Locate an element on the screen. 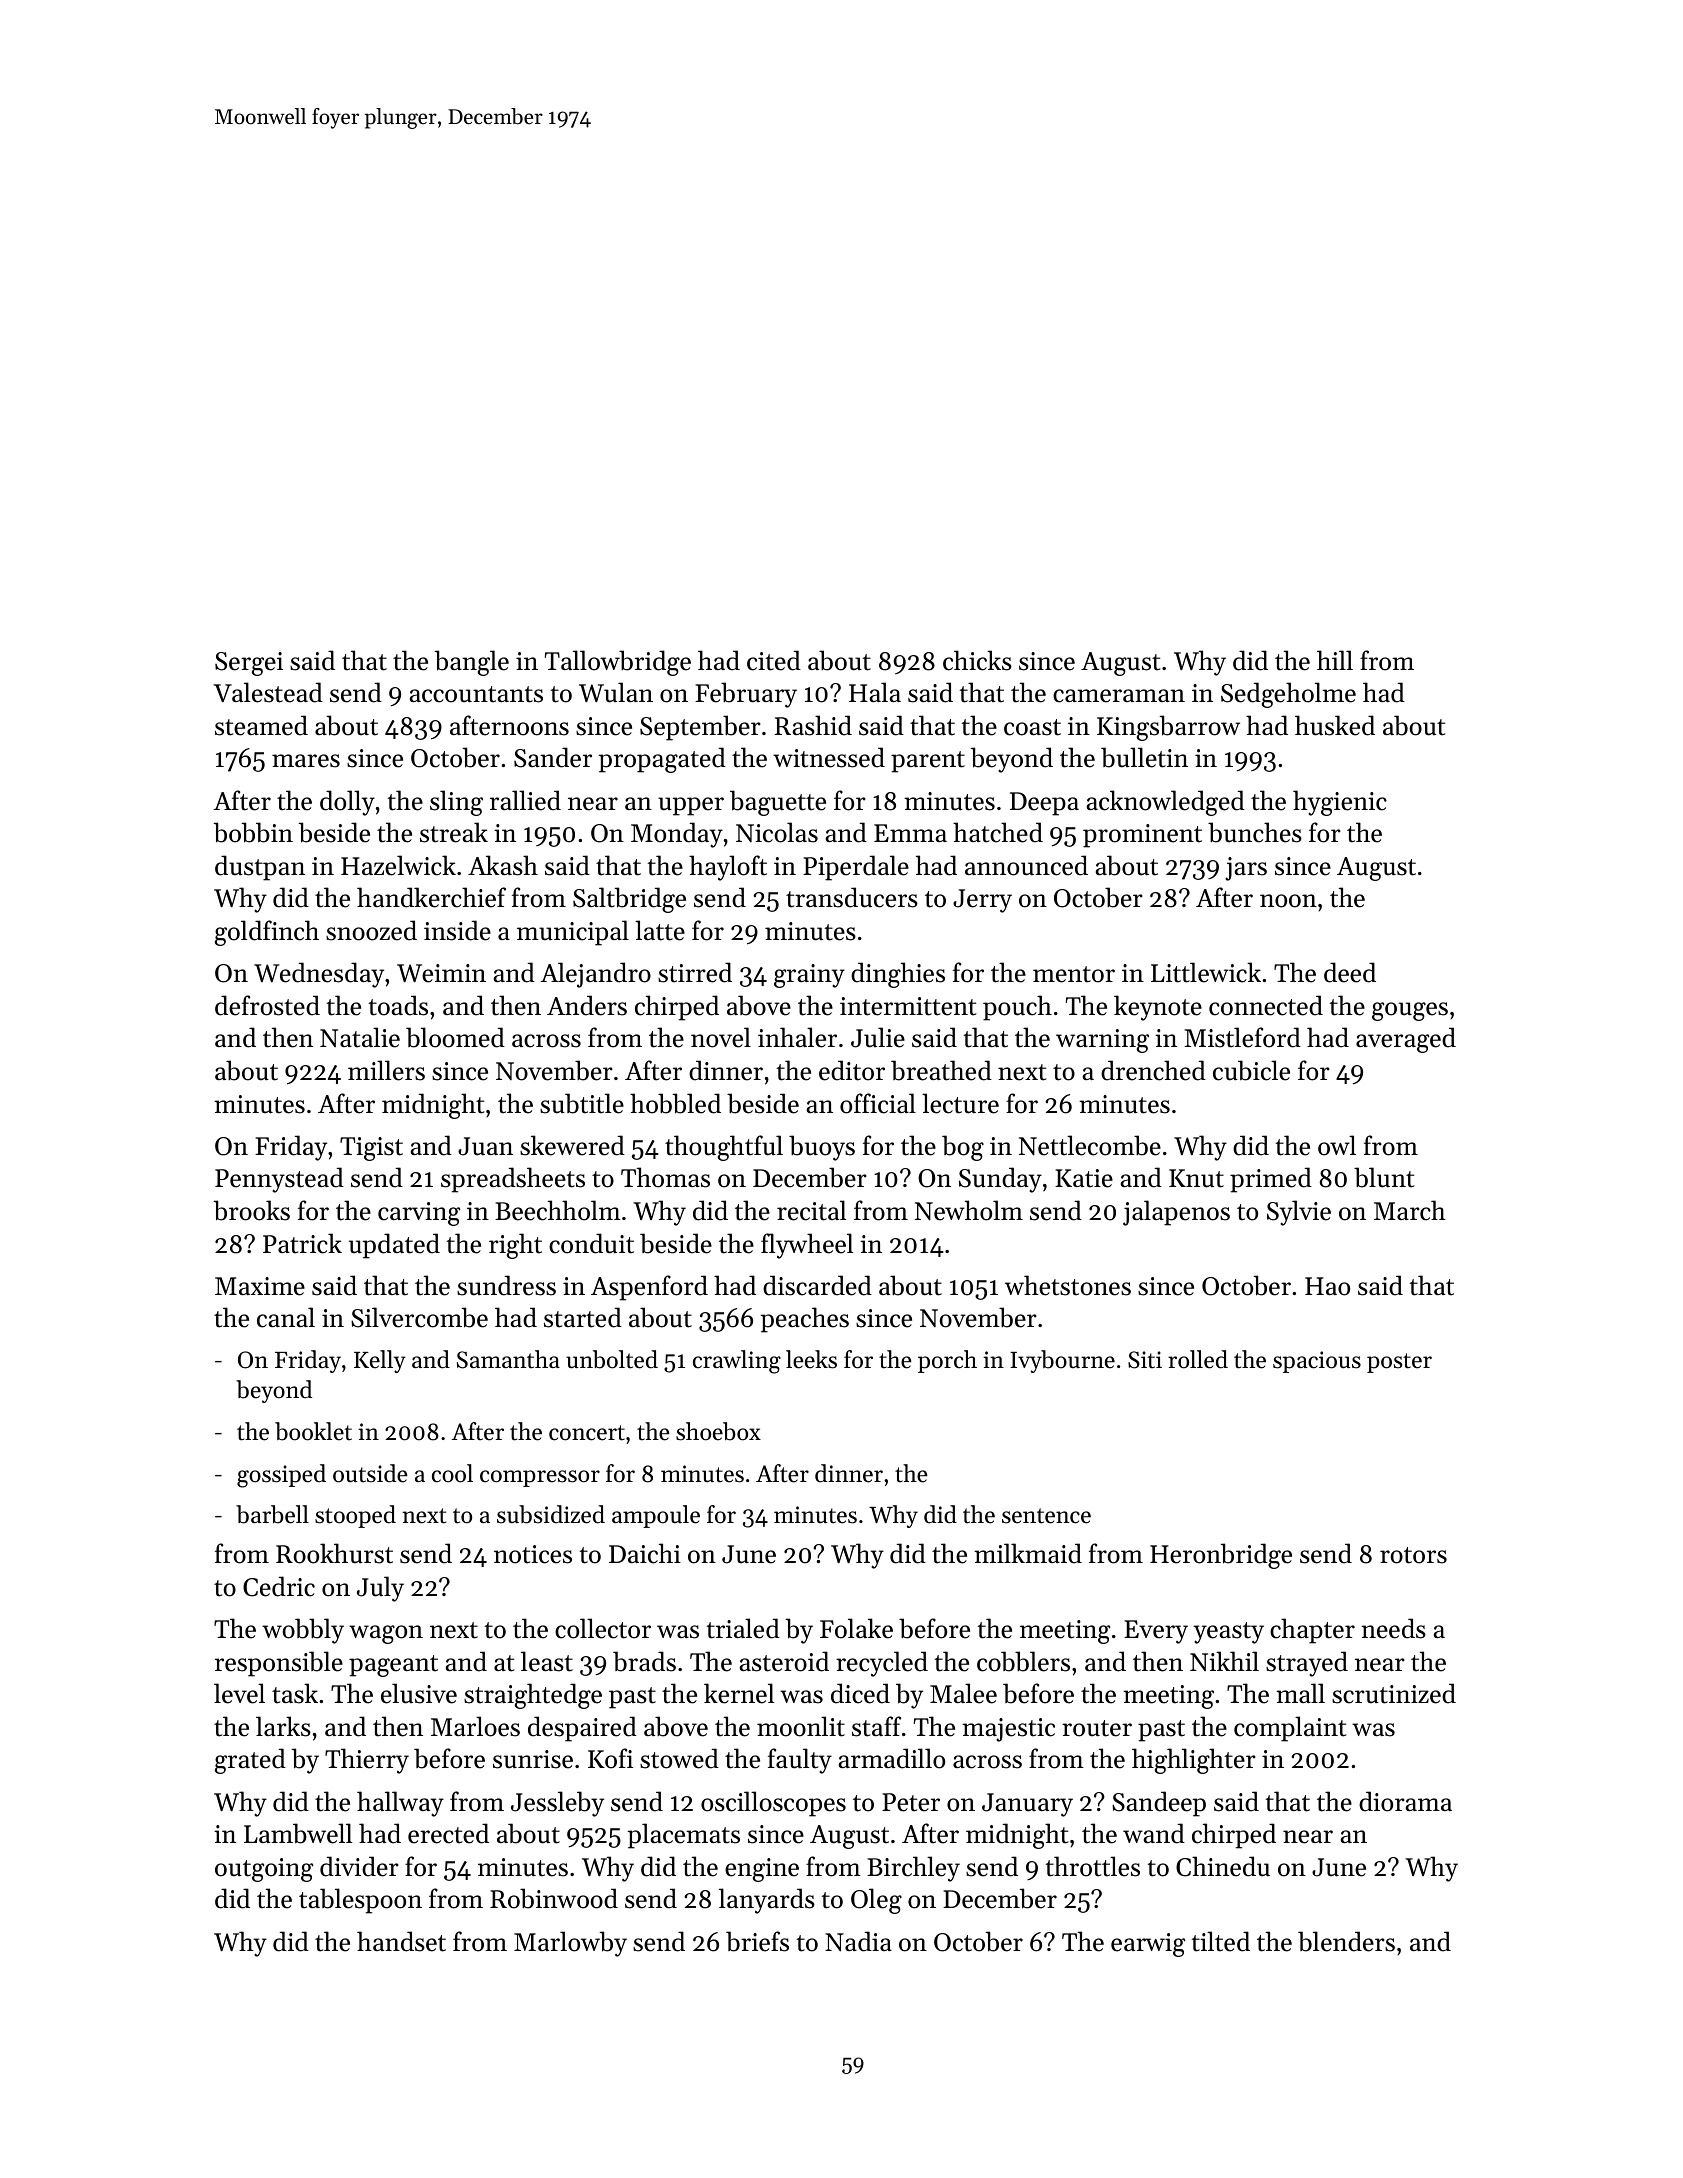 The width and height of the screenshot is (1683, 2178). stooped is located at coordinates (355, 1516).
